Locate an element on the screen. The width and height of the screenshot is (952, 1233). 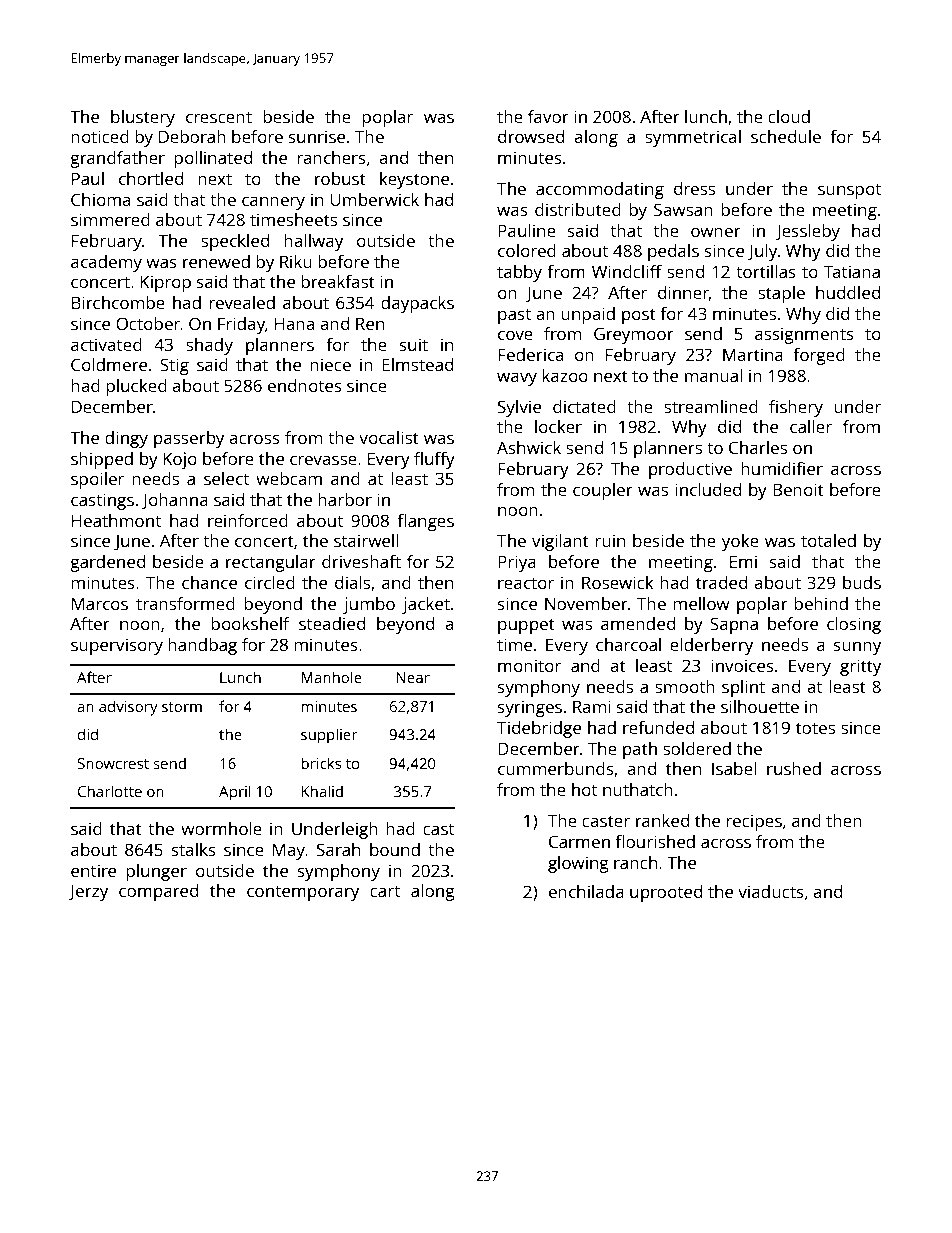
Heathmont is located at coordinates (116, 520).
